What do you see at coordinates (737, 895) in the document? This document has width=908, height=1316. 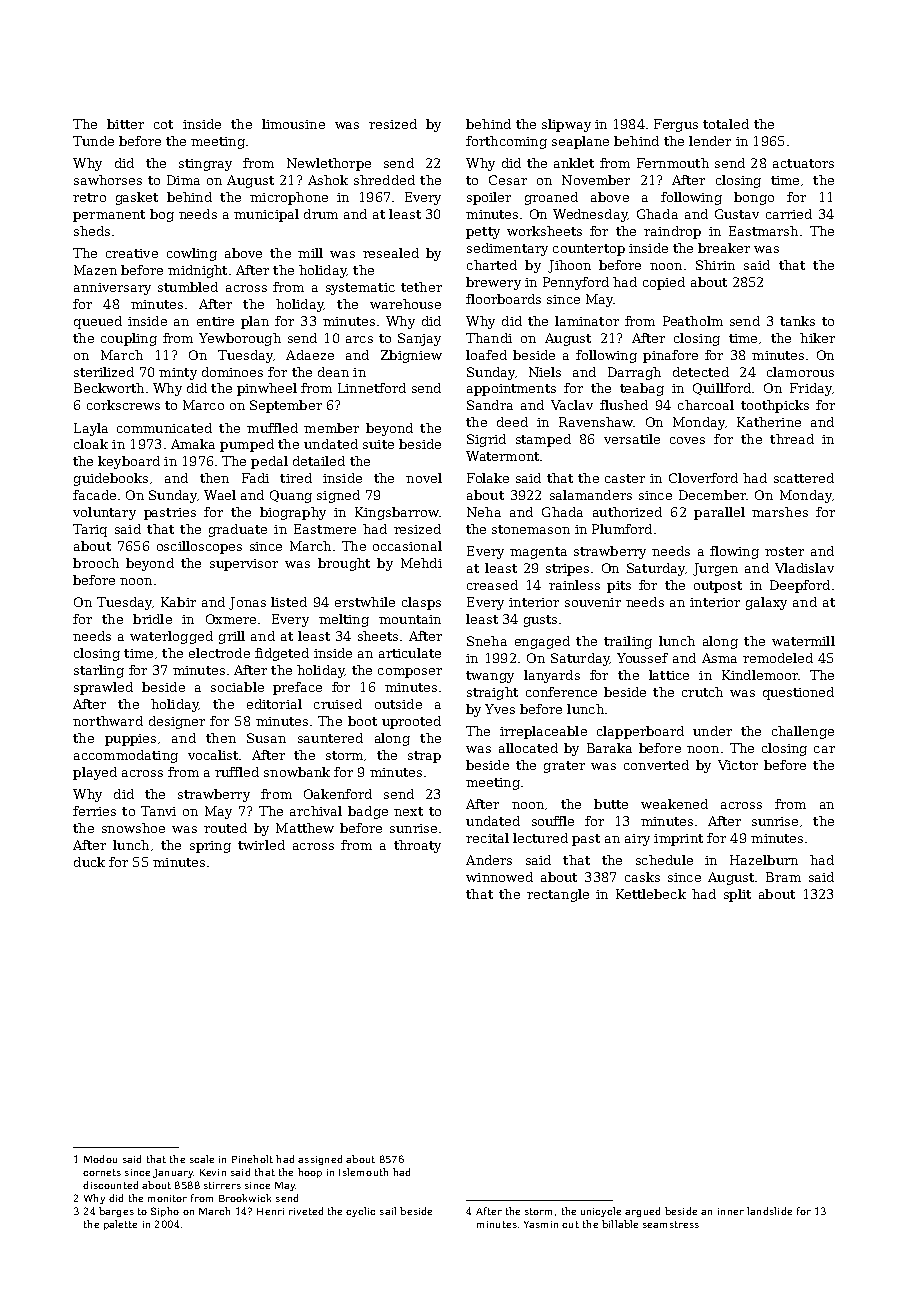 I see `split` at bounding box center [737, 895].
